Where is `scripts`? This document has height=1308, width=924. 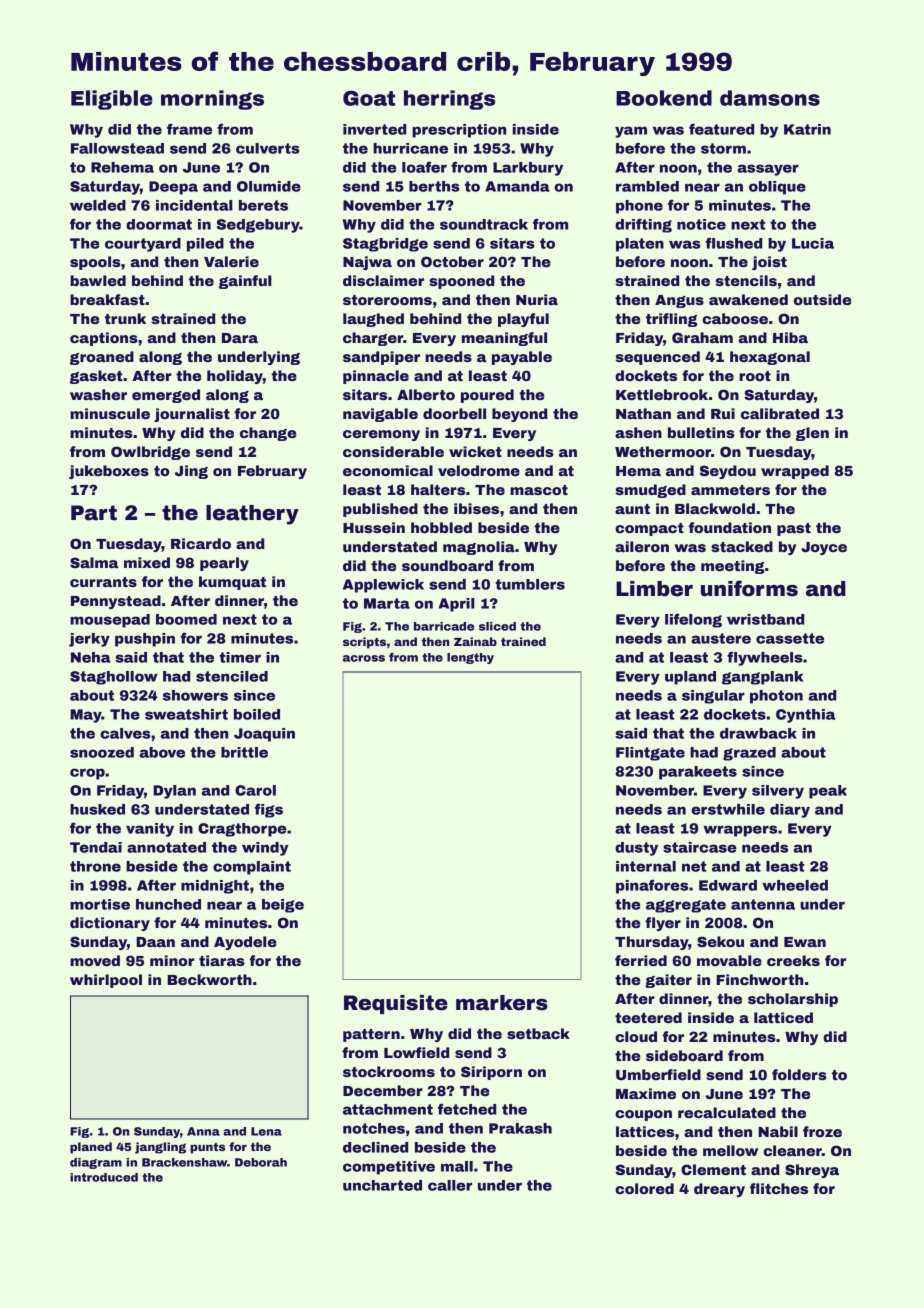
scripts is located at coordinates (364, 643).
